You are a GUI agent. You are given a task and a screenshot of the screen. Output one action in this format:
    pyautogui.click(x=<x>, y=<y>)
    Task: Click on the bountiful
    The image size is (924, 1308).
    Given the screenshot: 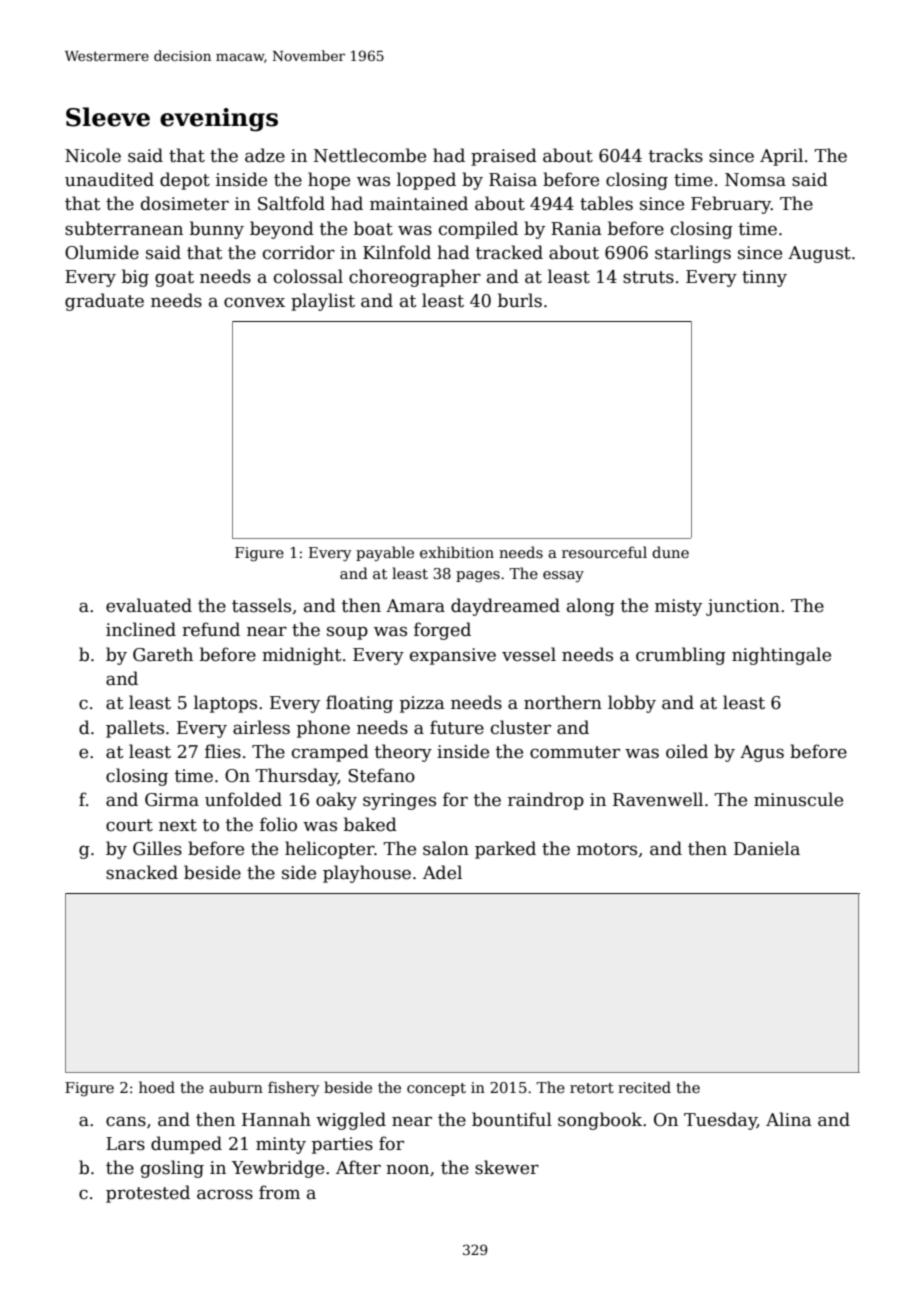 What is the action you would take?
    pyautogui.click(x=512, y=1119)
